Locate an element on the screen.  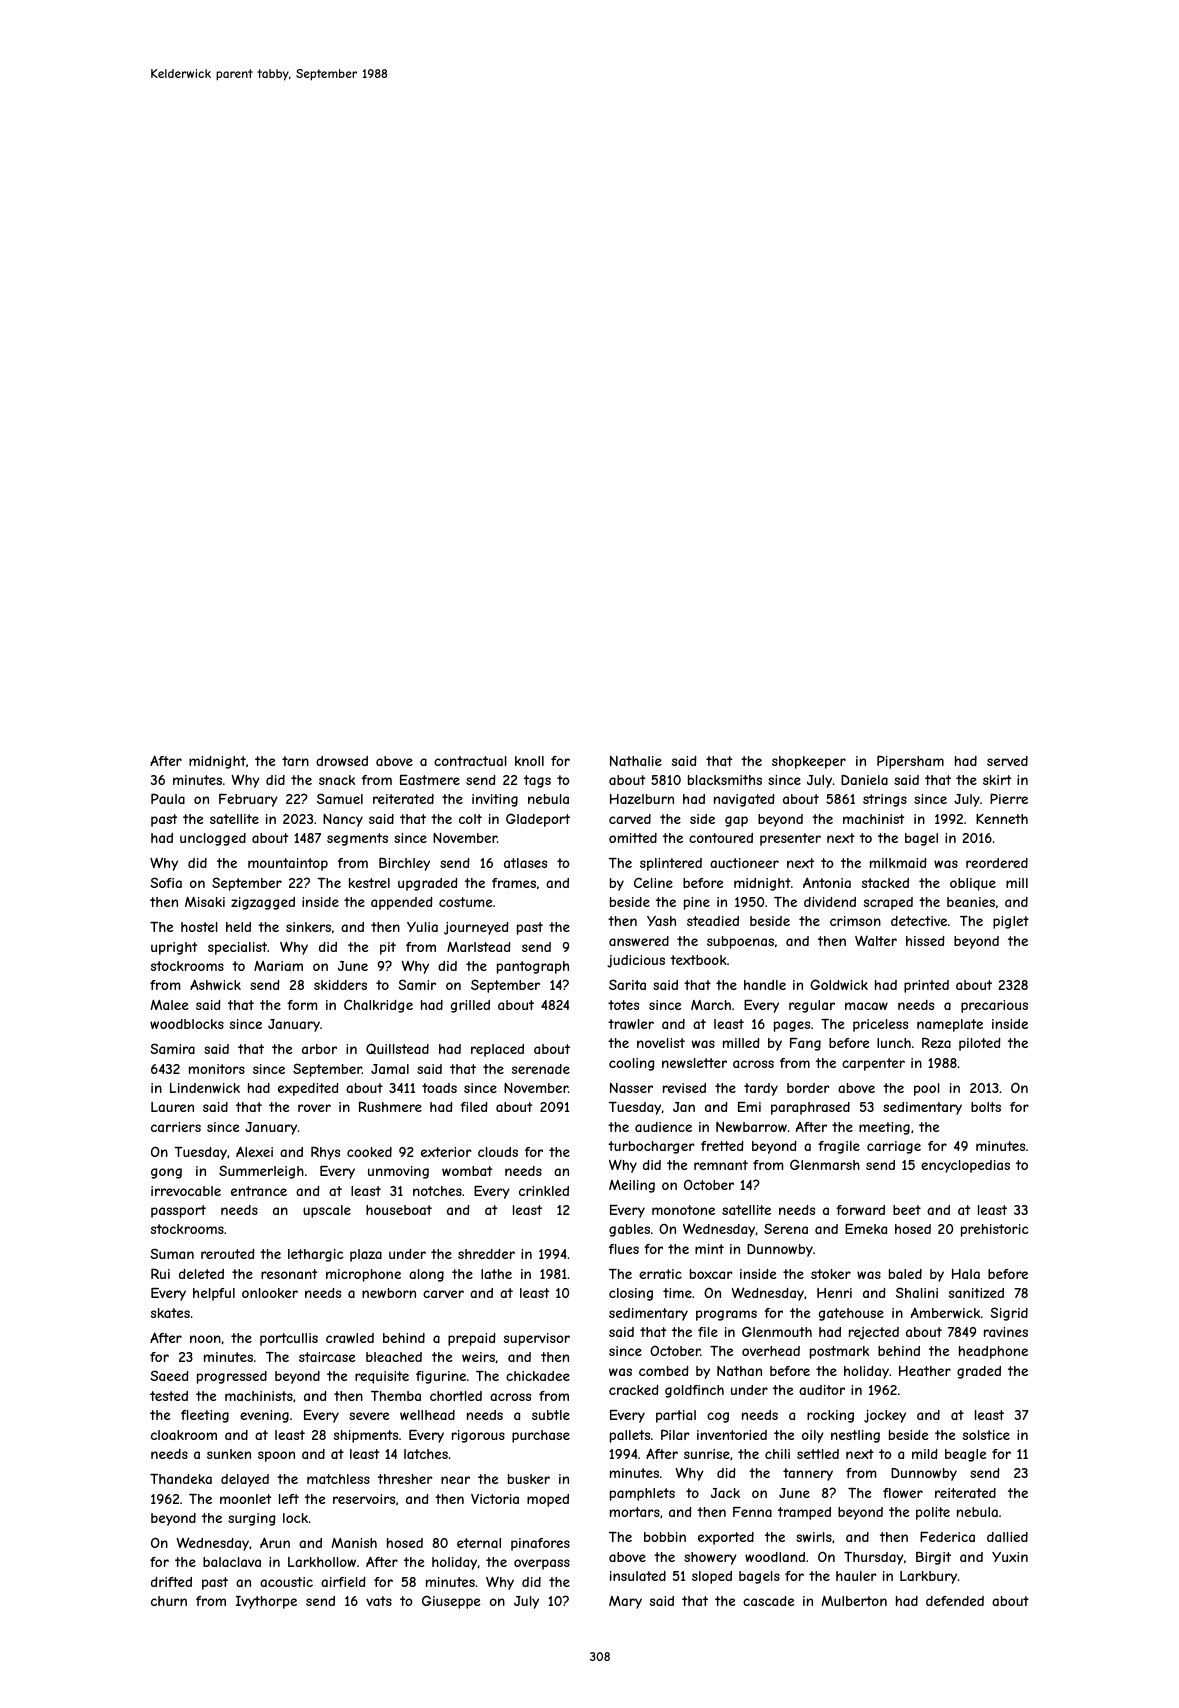
upright is located at coordinates (174, 948).
